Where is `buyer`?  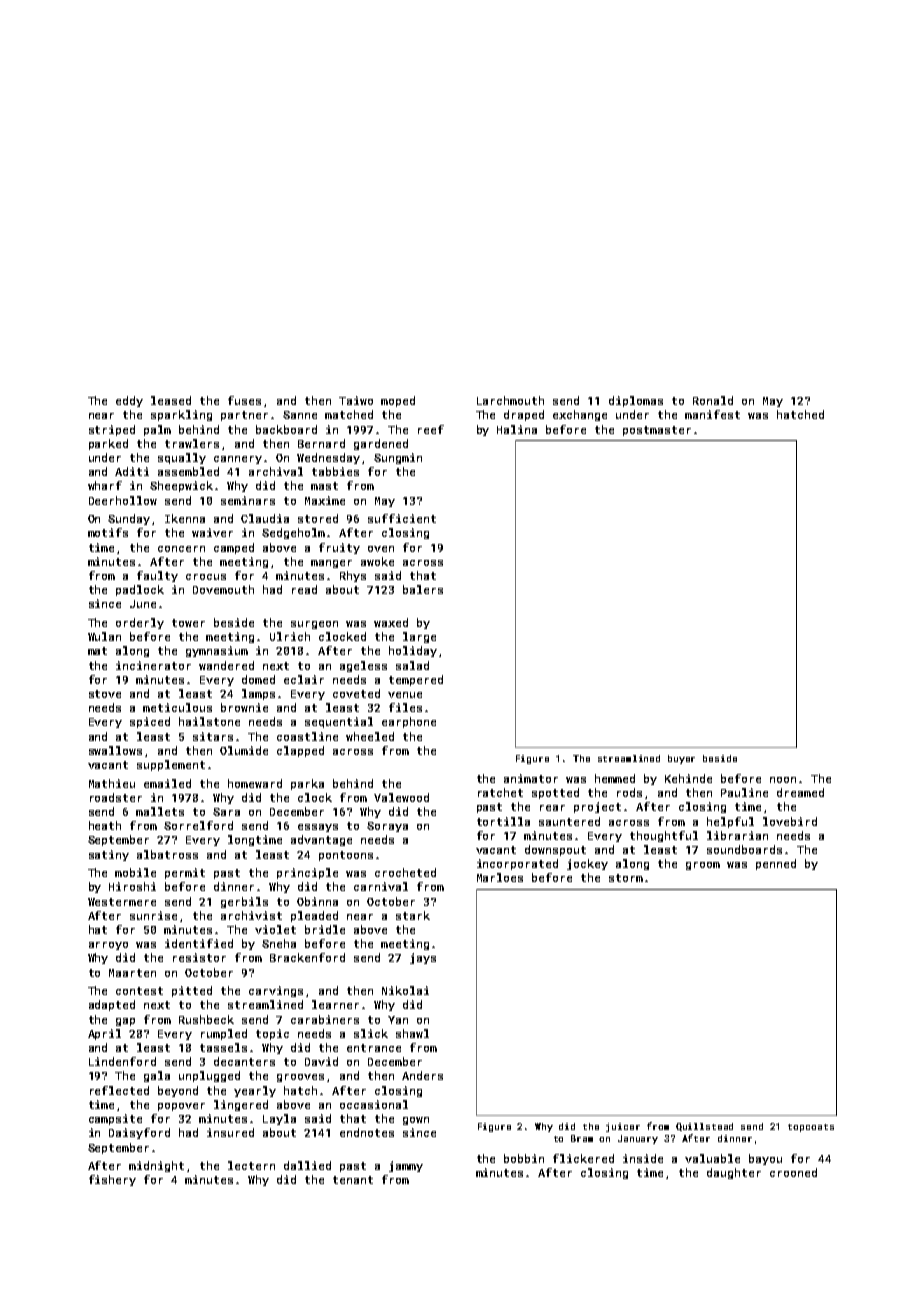
buyer is located at coordinates (681, 759).
